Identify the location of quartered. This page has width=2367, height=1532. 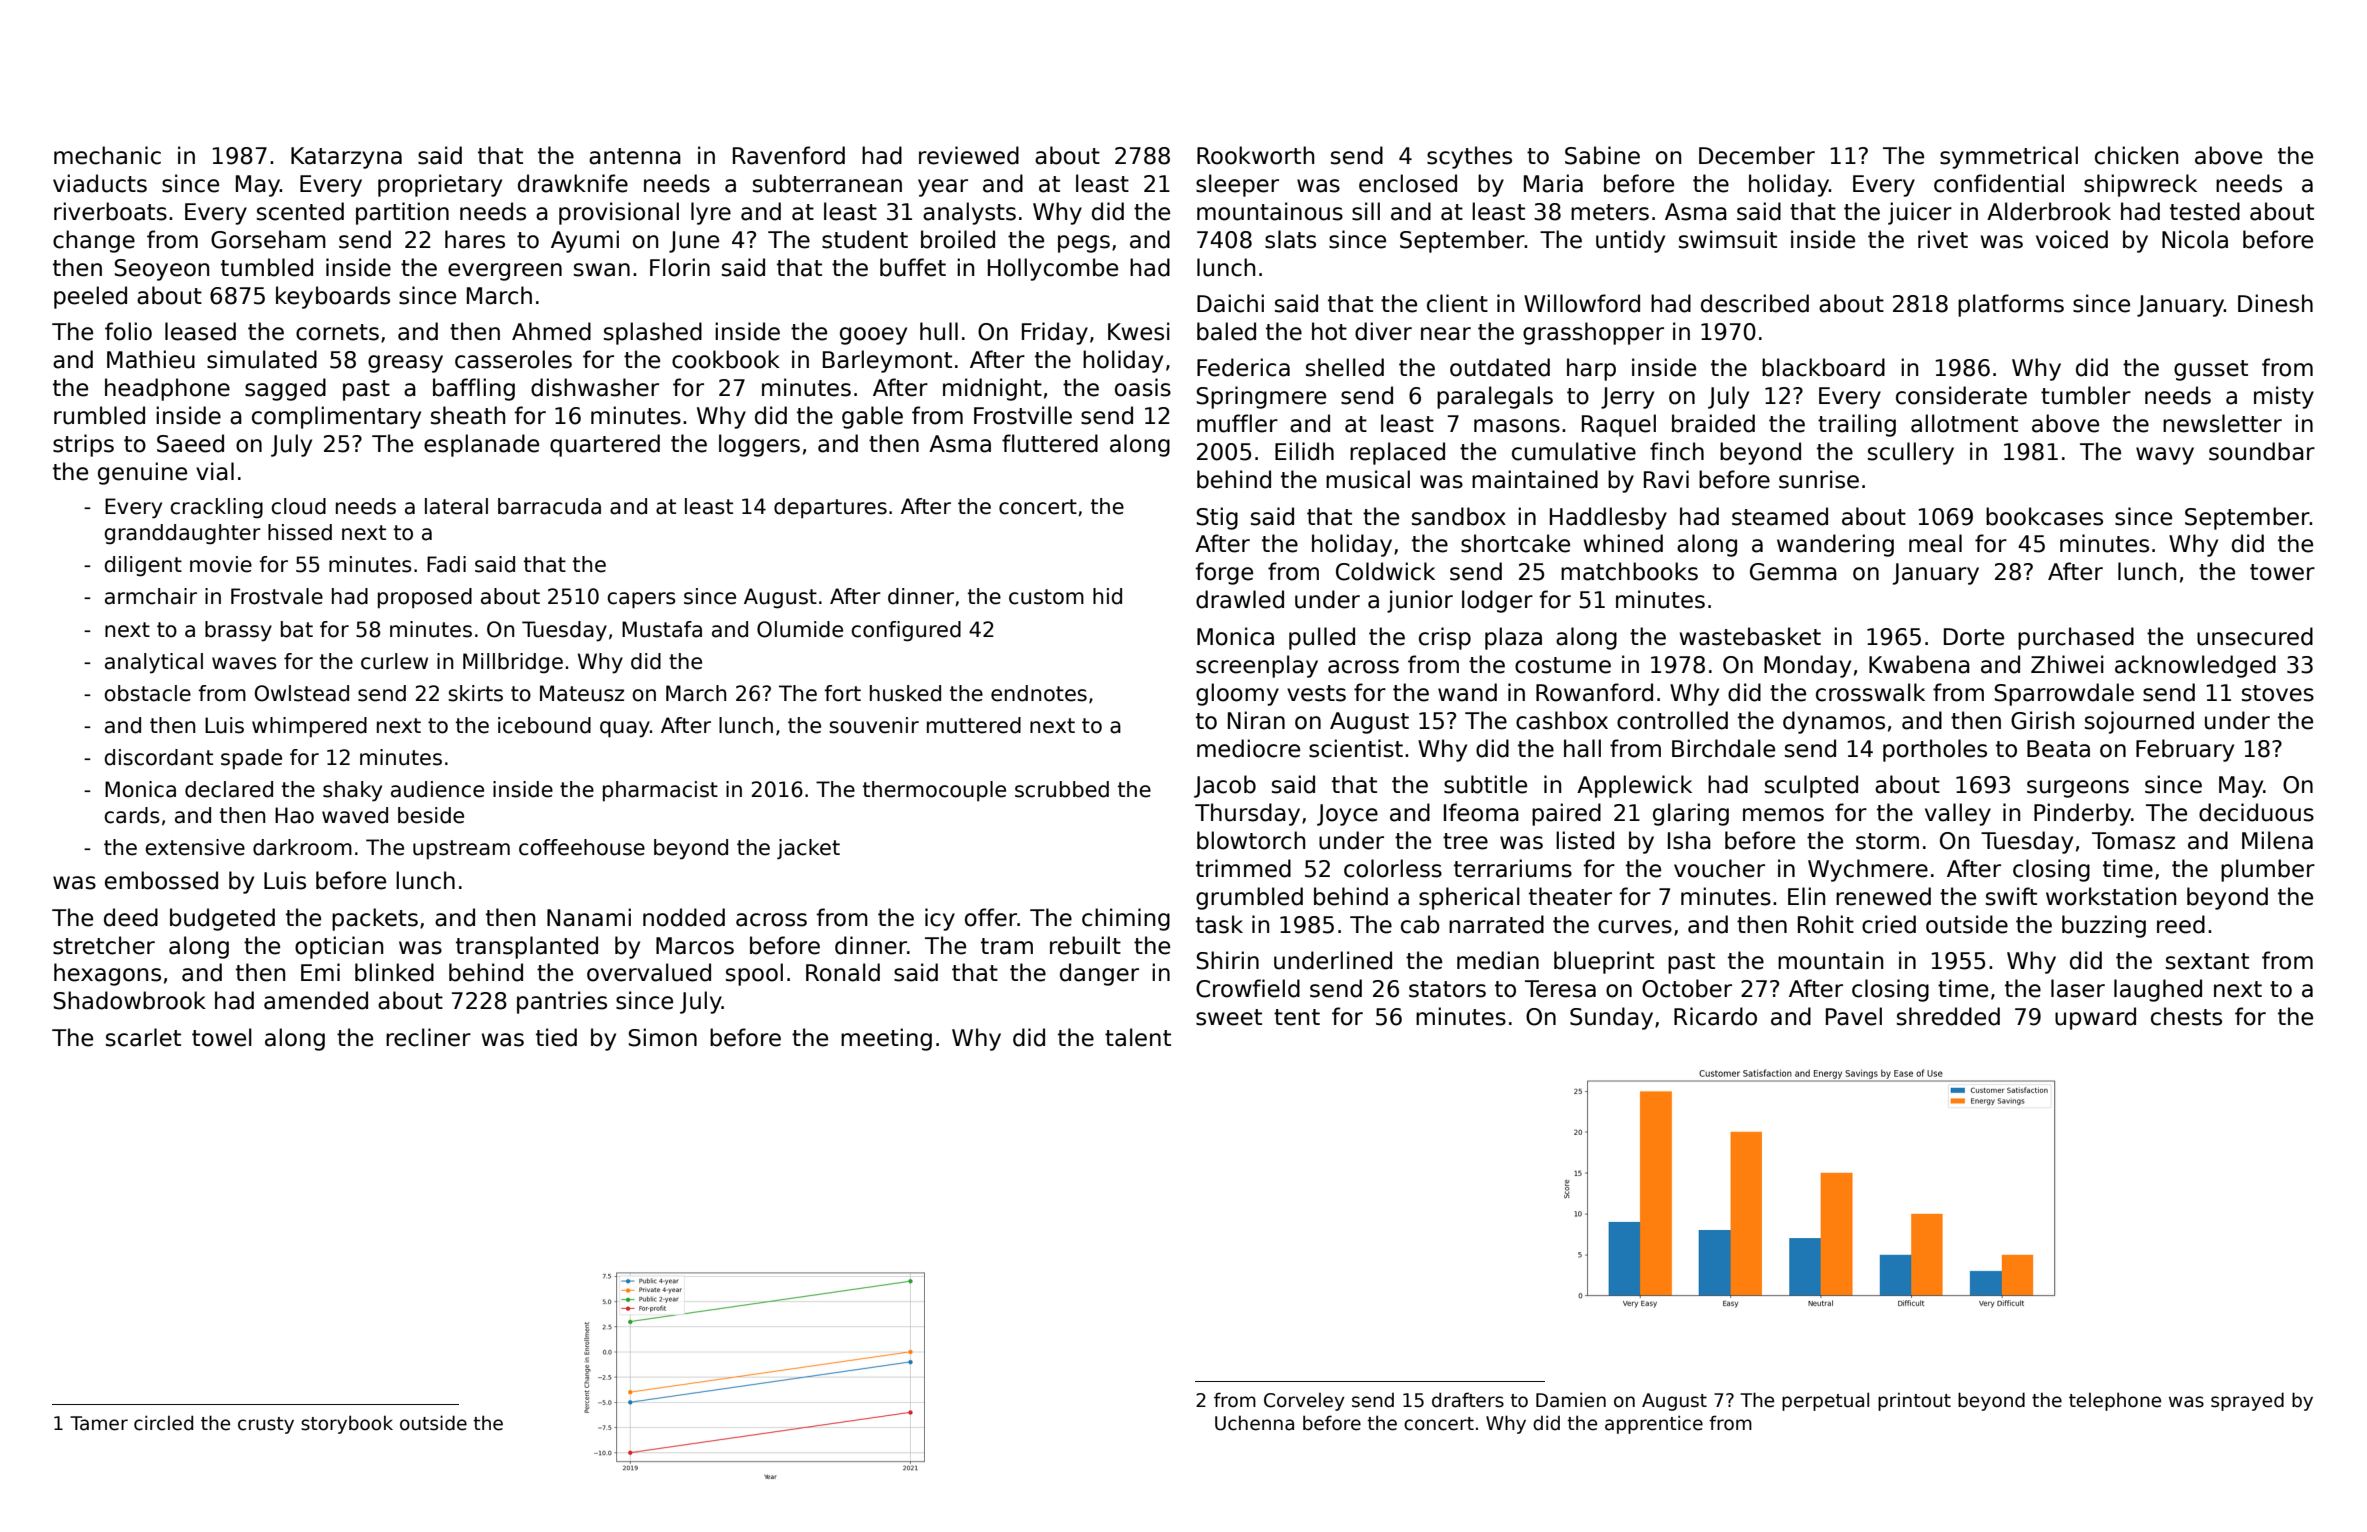
(605, 445).
